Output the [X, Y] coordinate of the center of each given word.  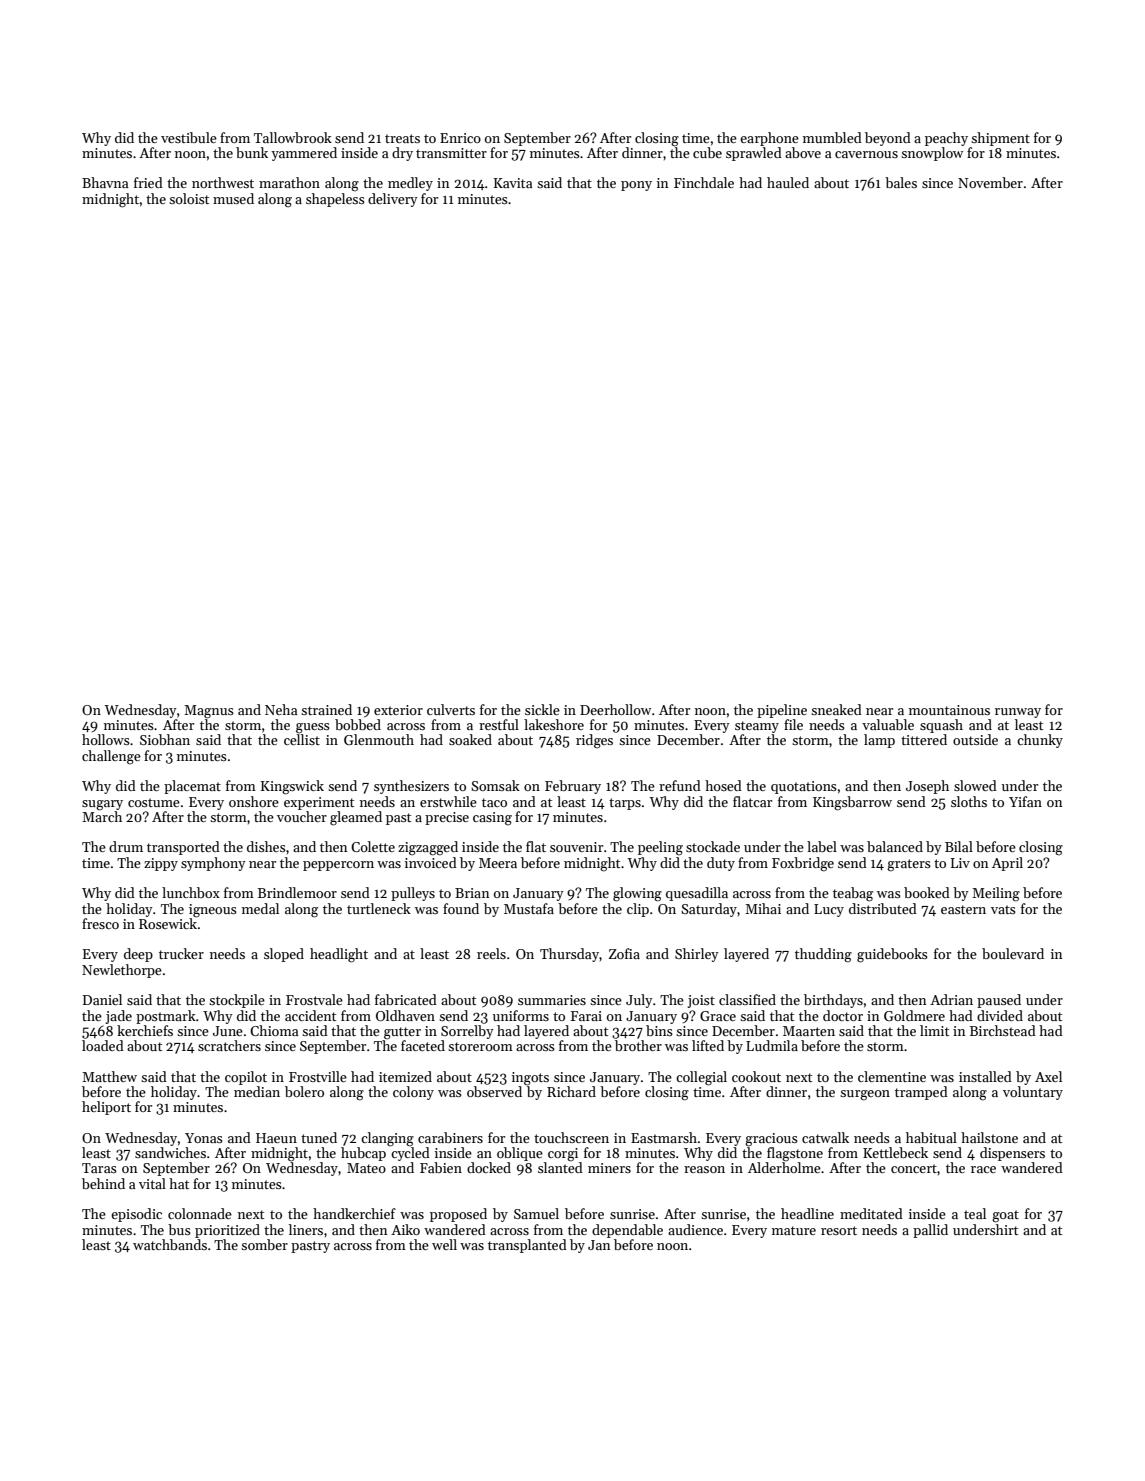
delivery [393, 200]
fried [148, 182]
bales [901, 182]
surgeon [865, 1095]
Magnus [209, 712]
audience [695, 1229]
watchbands [170, 1244]
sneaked [836, 709]
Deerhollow [615, 709]
